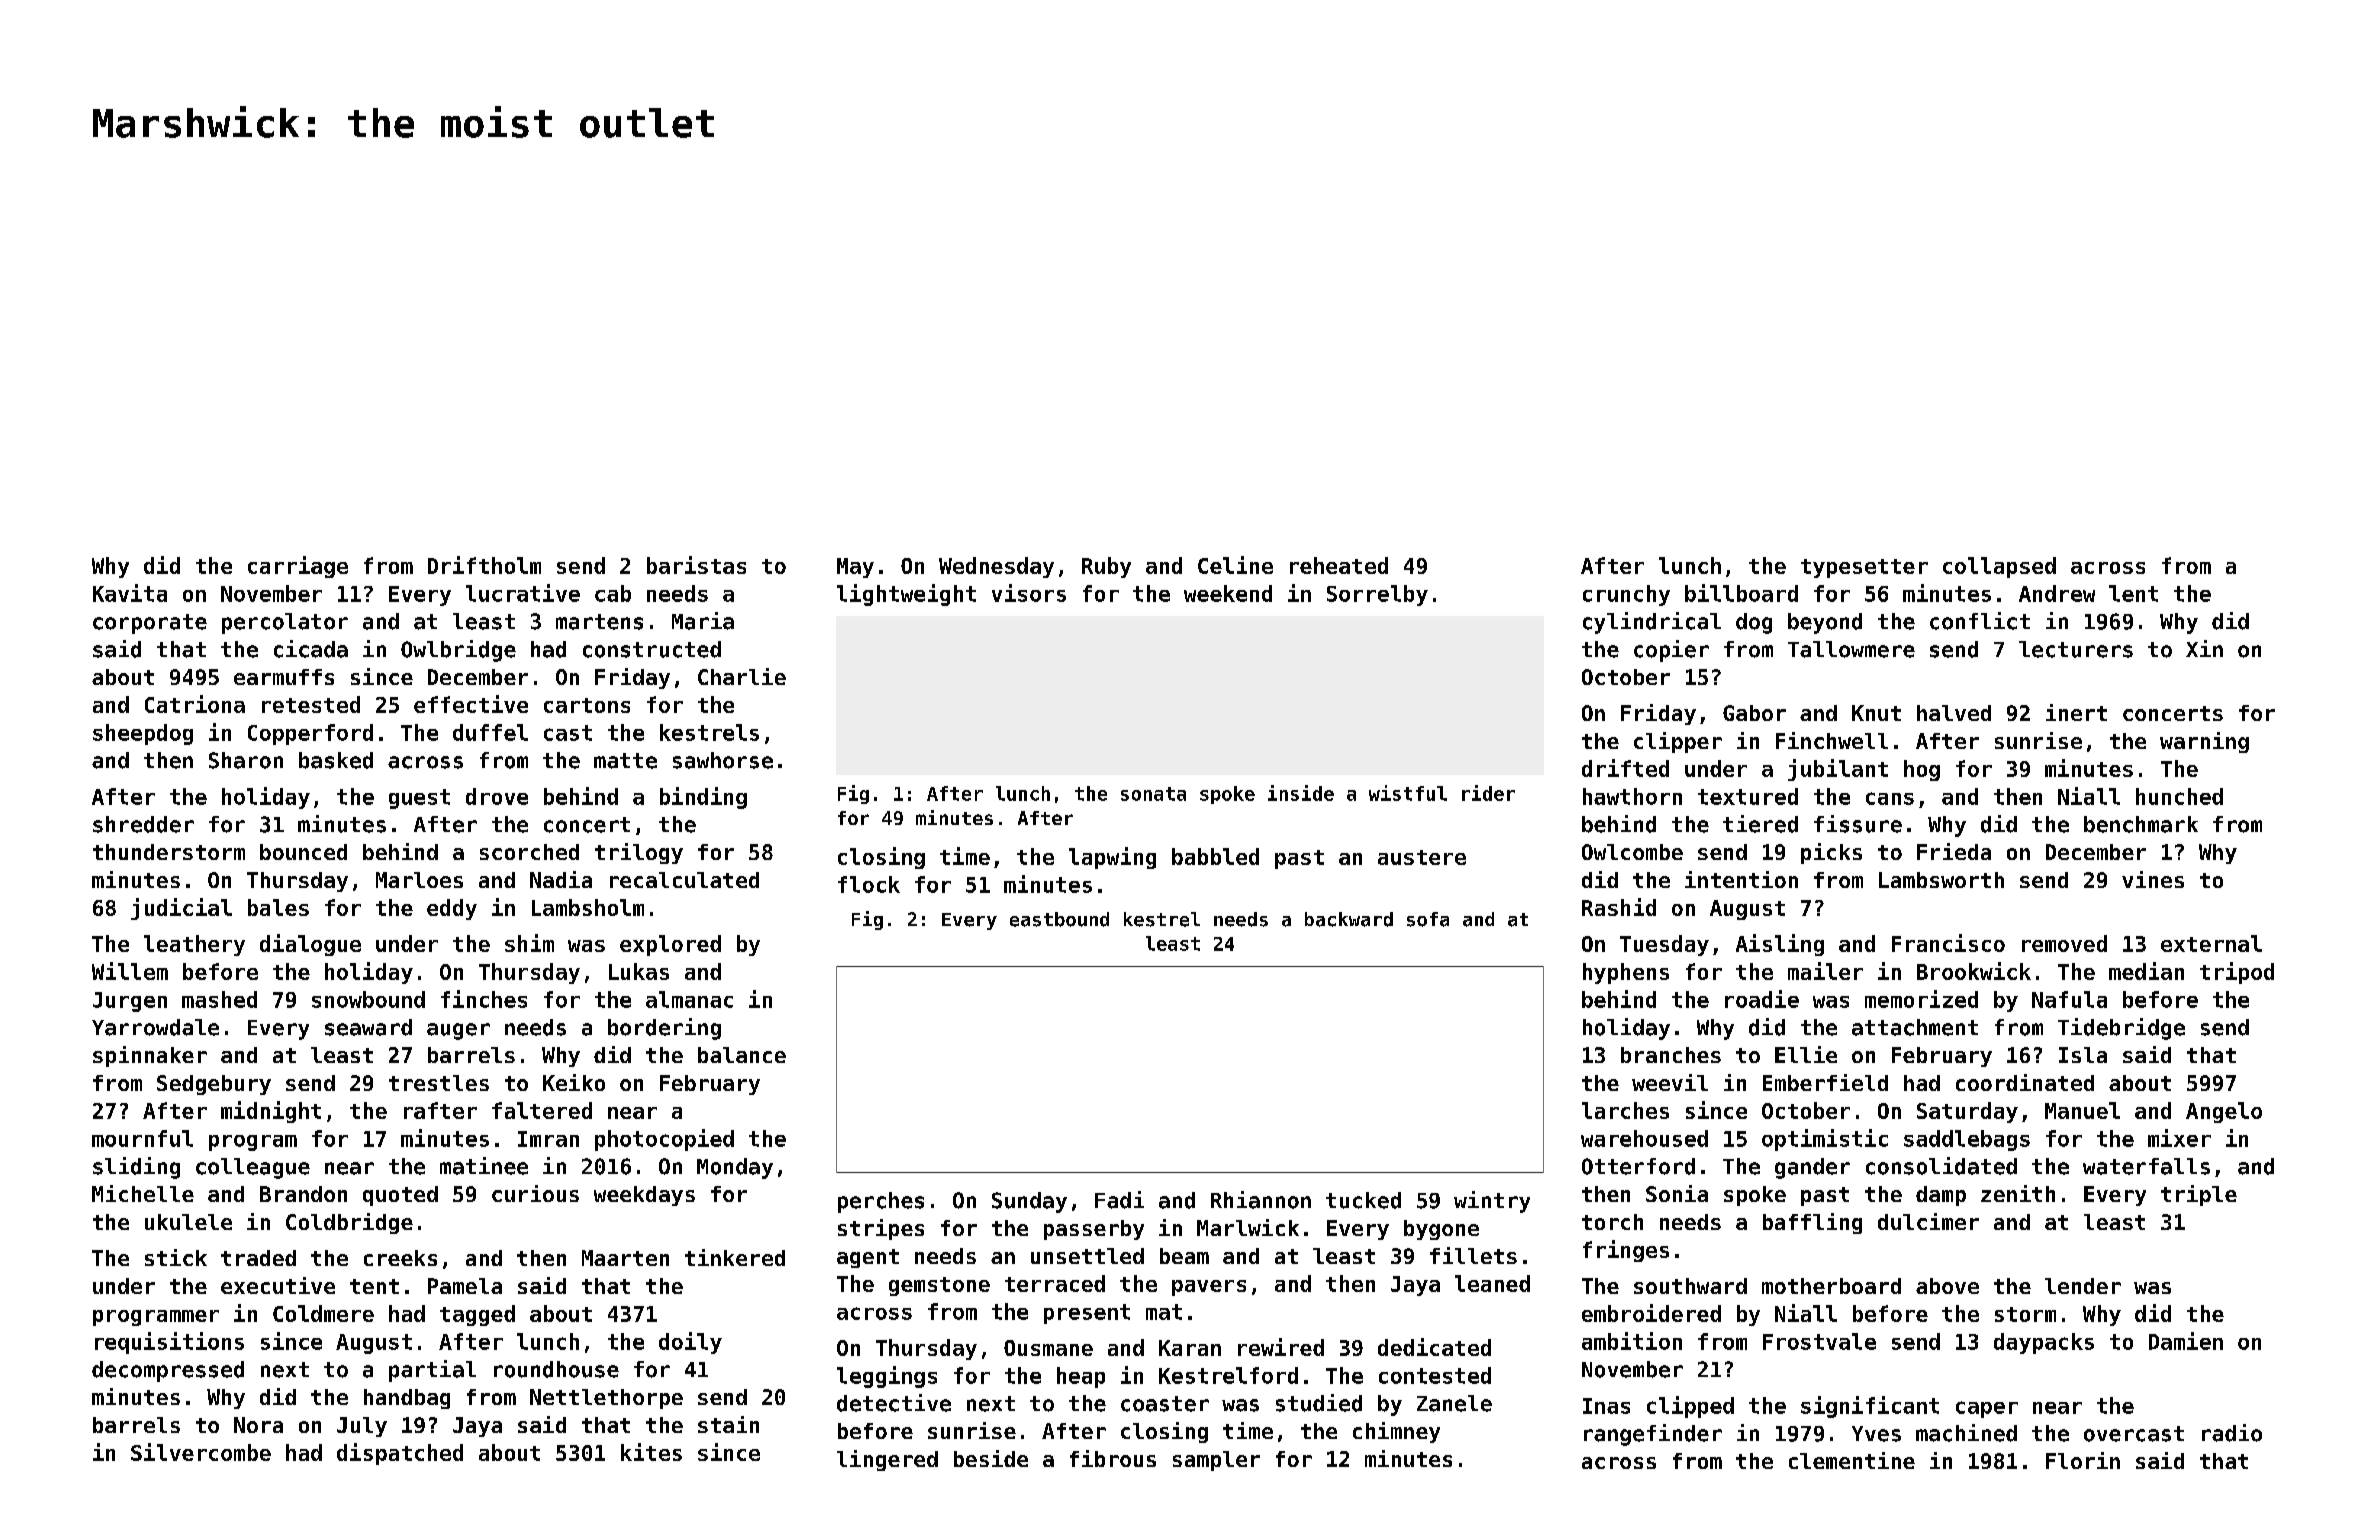 The width and height of the document is (2380, 1540). What do you see at coordinates (1055, 1283) in the document?
I see `terraced` at bounding box center [1055, 1283].
